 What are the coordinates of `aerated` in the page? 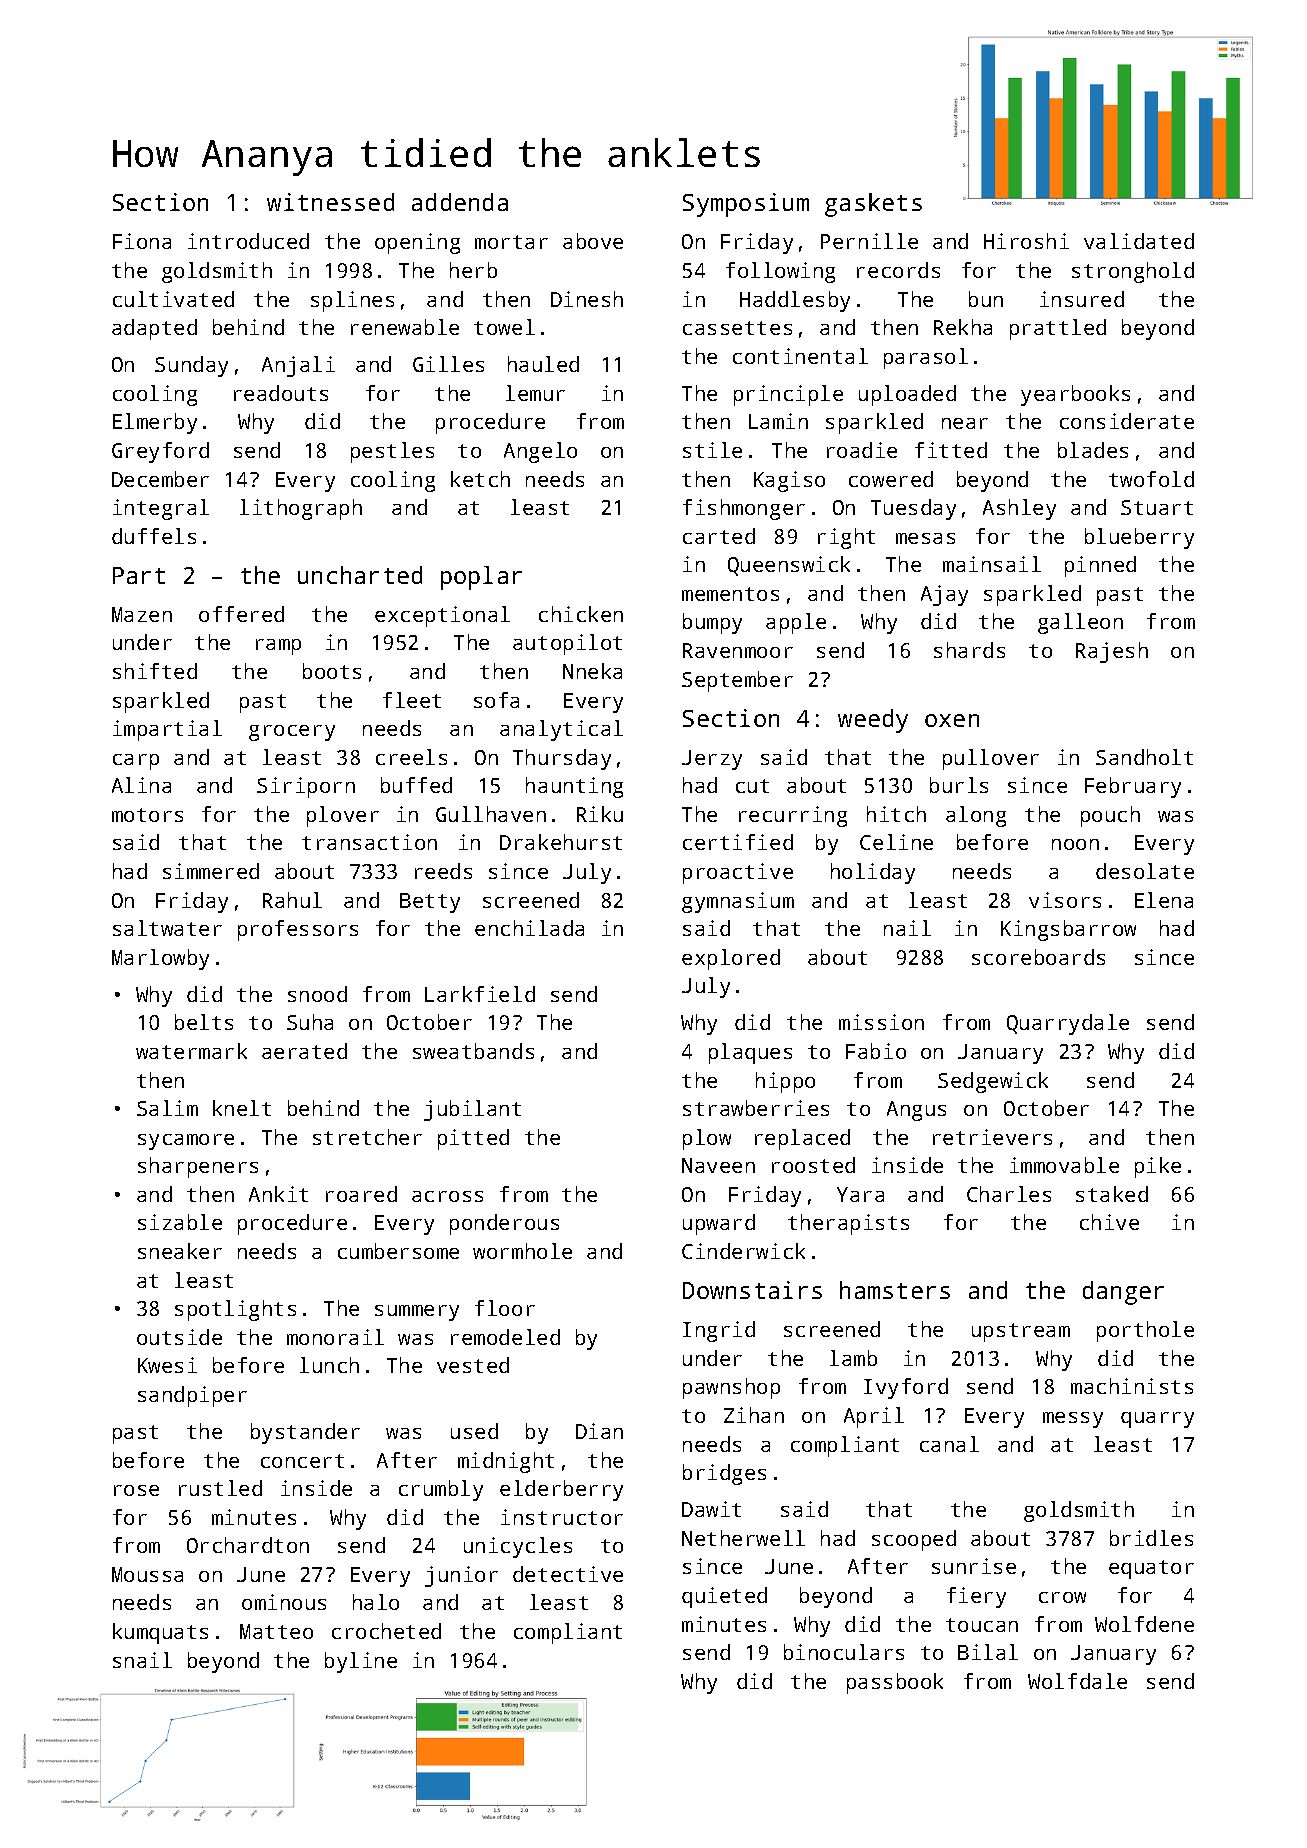 It's located at (304, 1051).
